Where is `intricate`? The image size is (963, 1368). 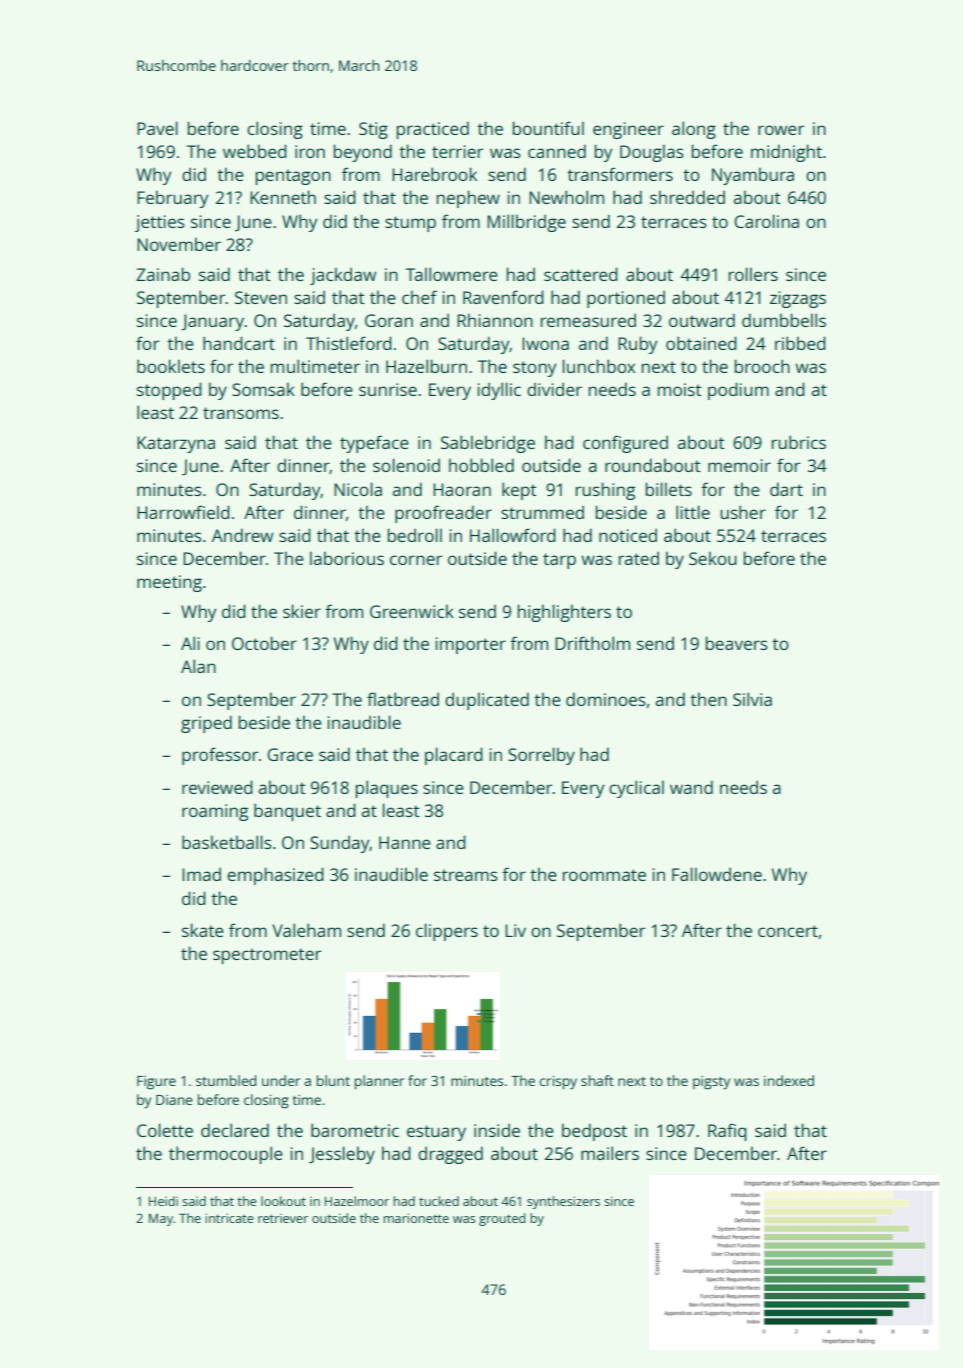 intricate is located at coordinates (229, 1218).
